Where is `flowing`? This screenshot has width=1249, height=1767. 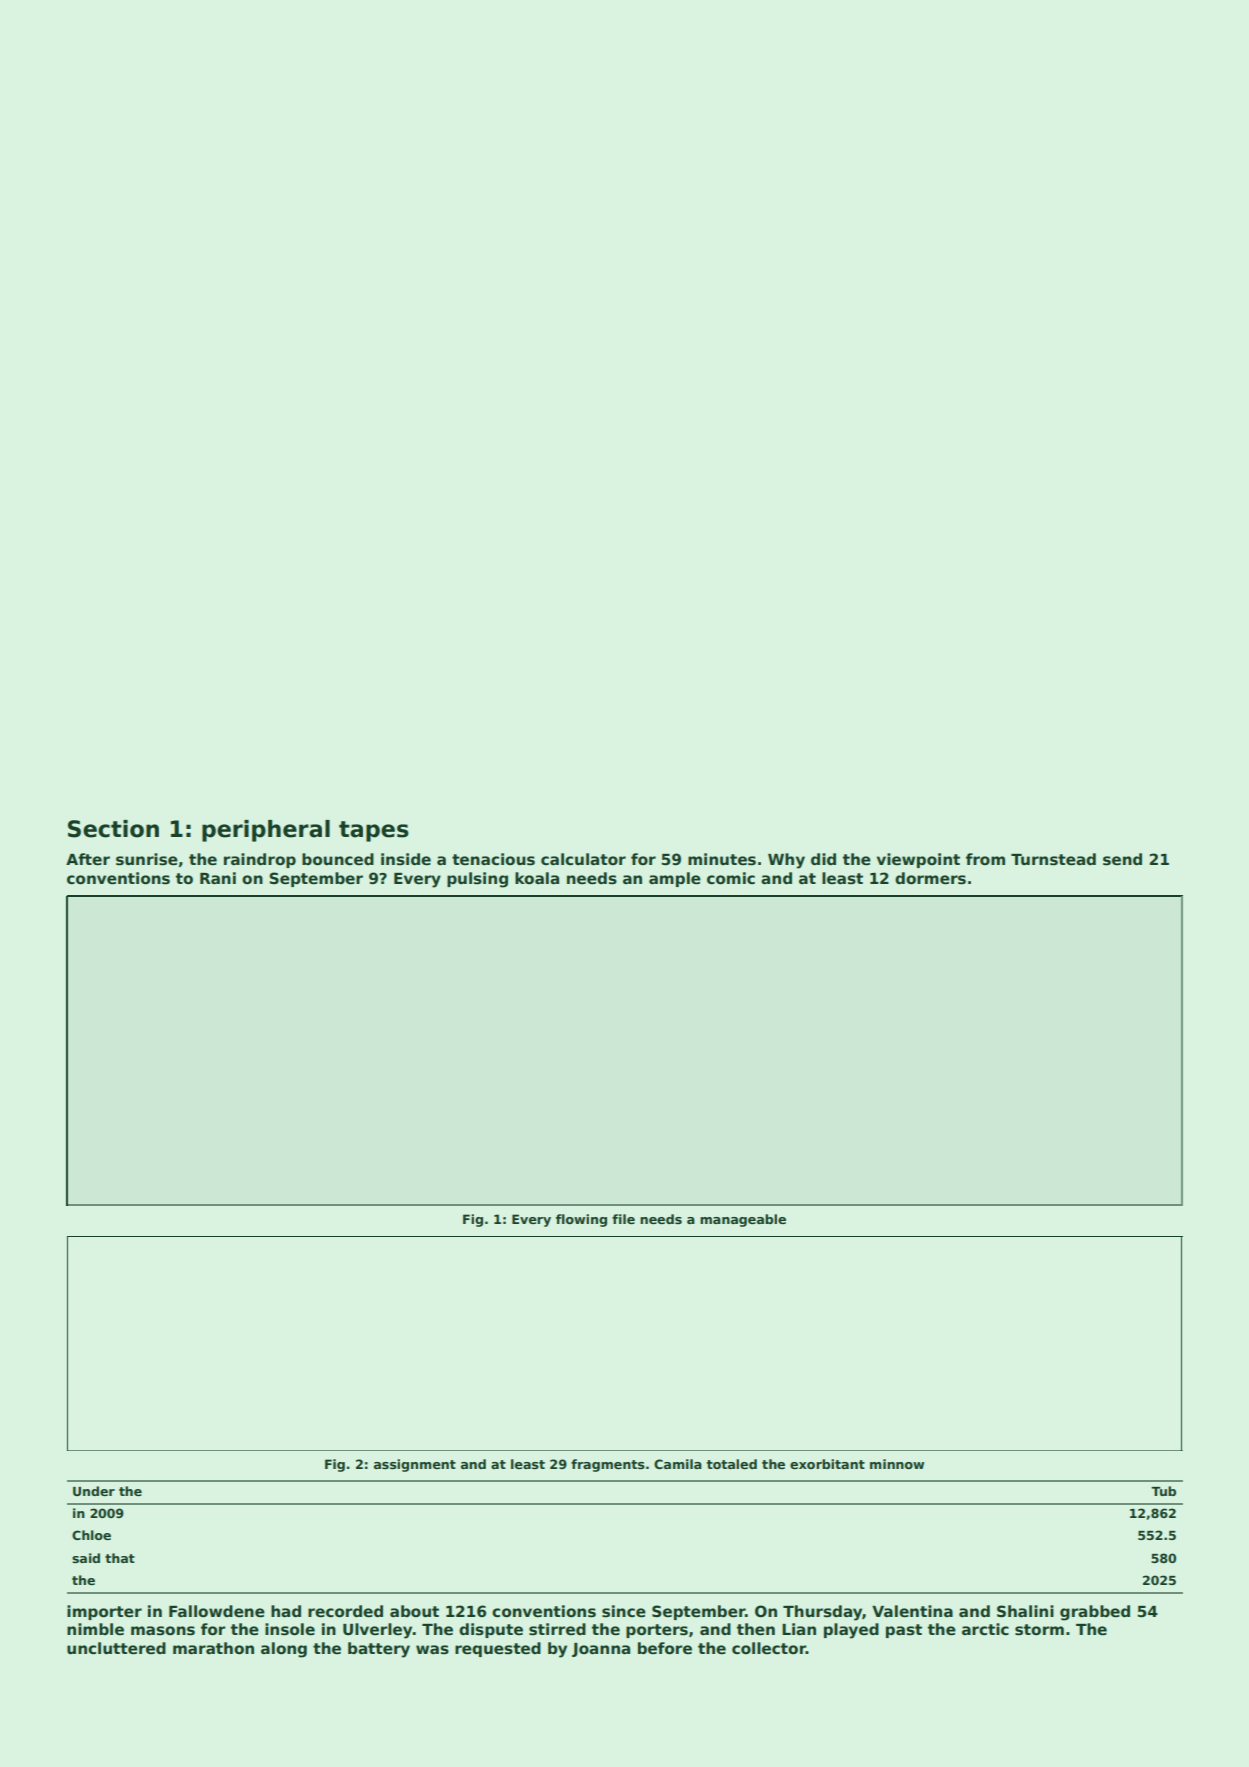 flowing is located at coordinates (581, 1220).
